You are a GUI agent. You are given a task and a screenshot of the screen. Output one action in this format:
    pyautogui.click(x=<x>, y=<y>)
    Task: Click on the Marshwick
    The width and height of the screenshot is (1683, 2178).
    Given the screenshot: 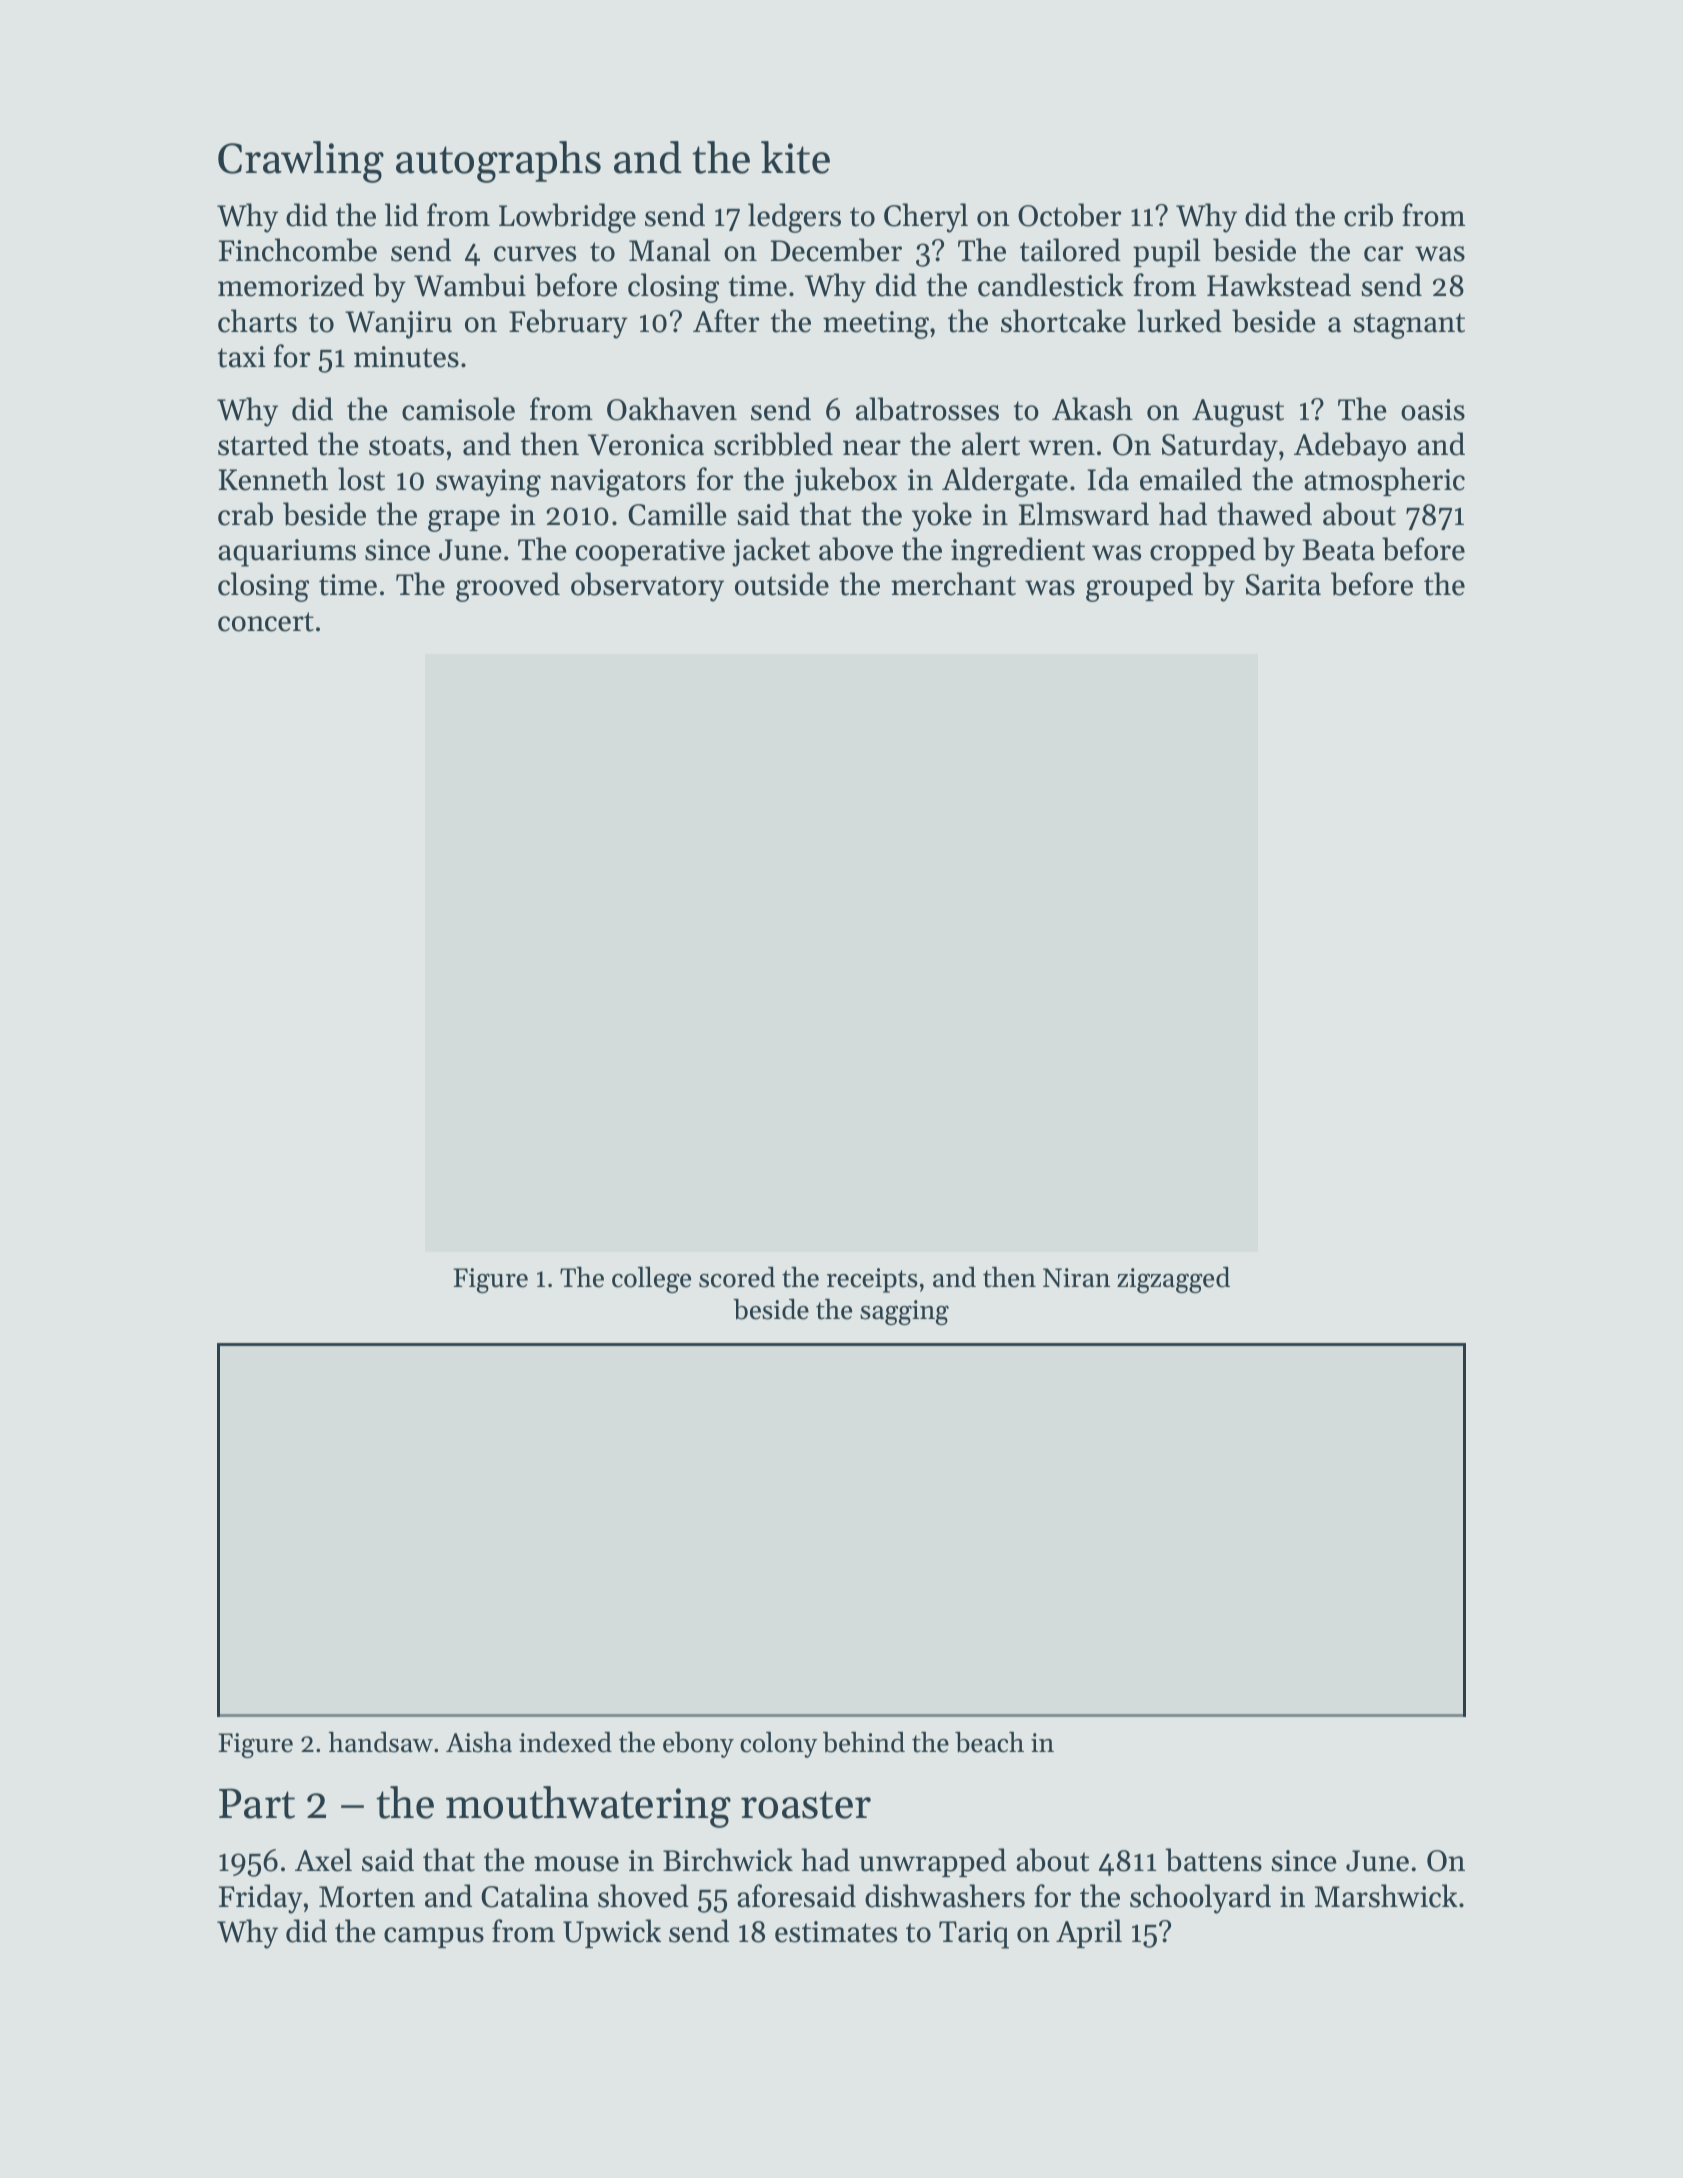 What is the action you would take?
    pyautogui.click(x=1386, y=1896)
